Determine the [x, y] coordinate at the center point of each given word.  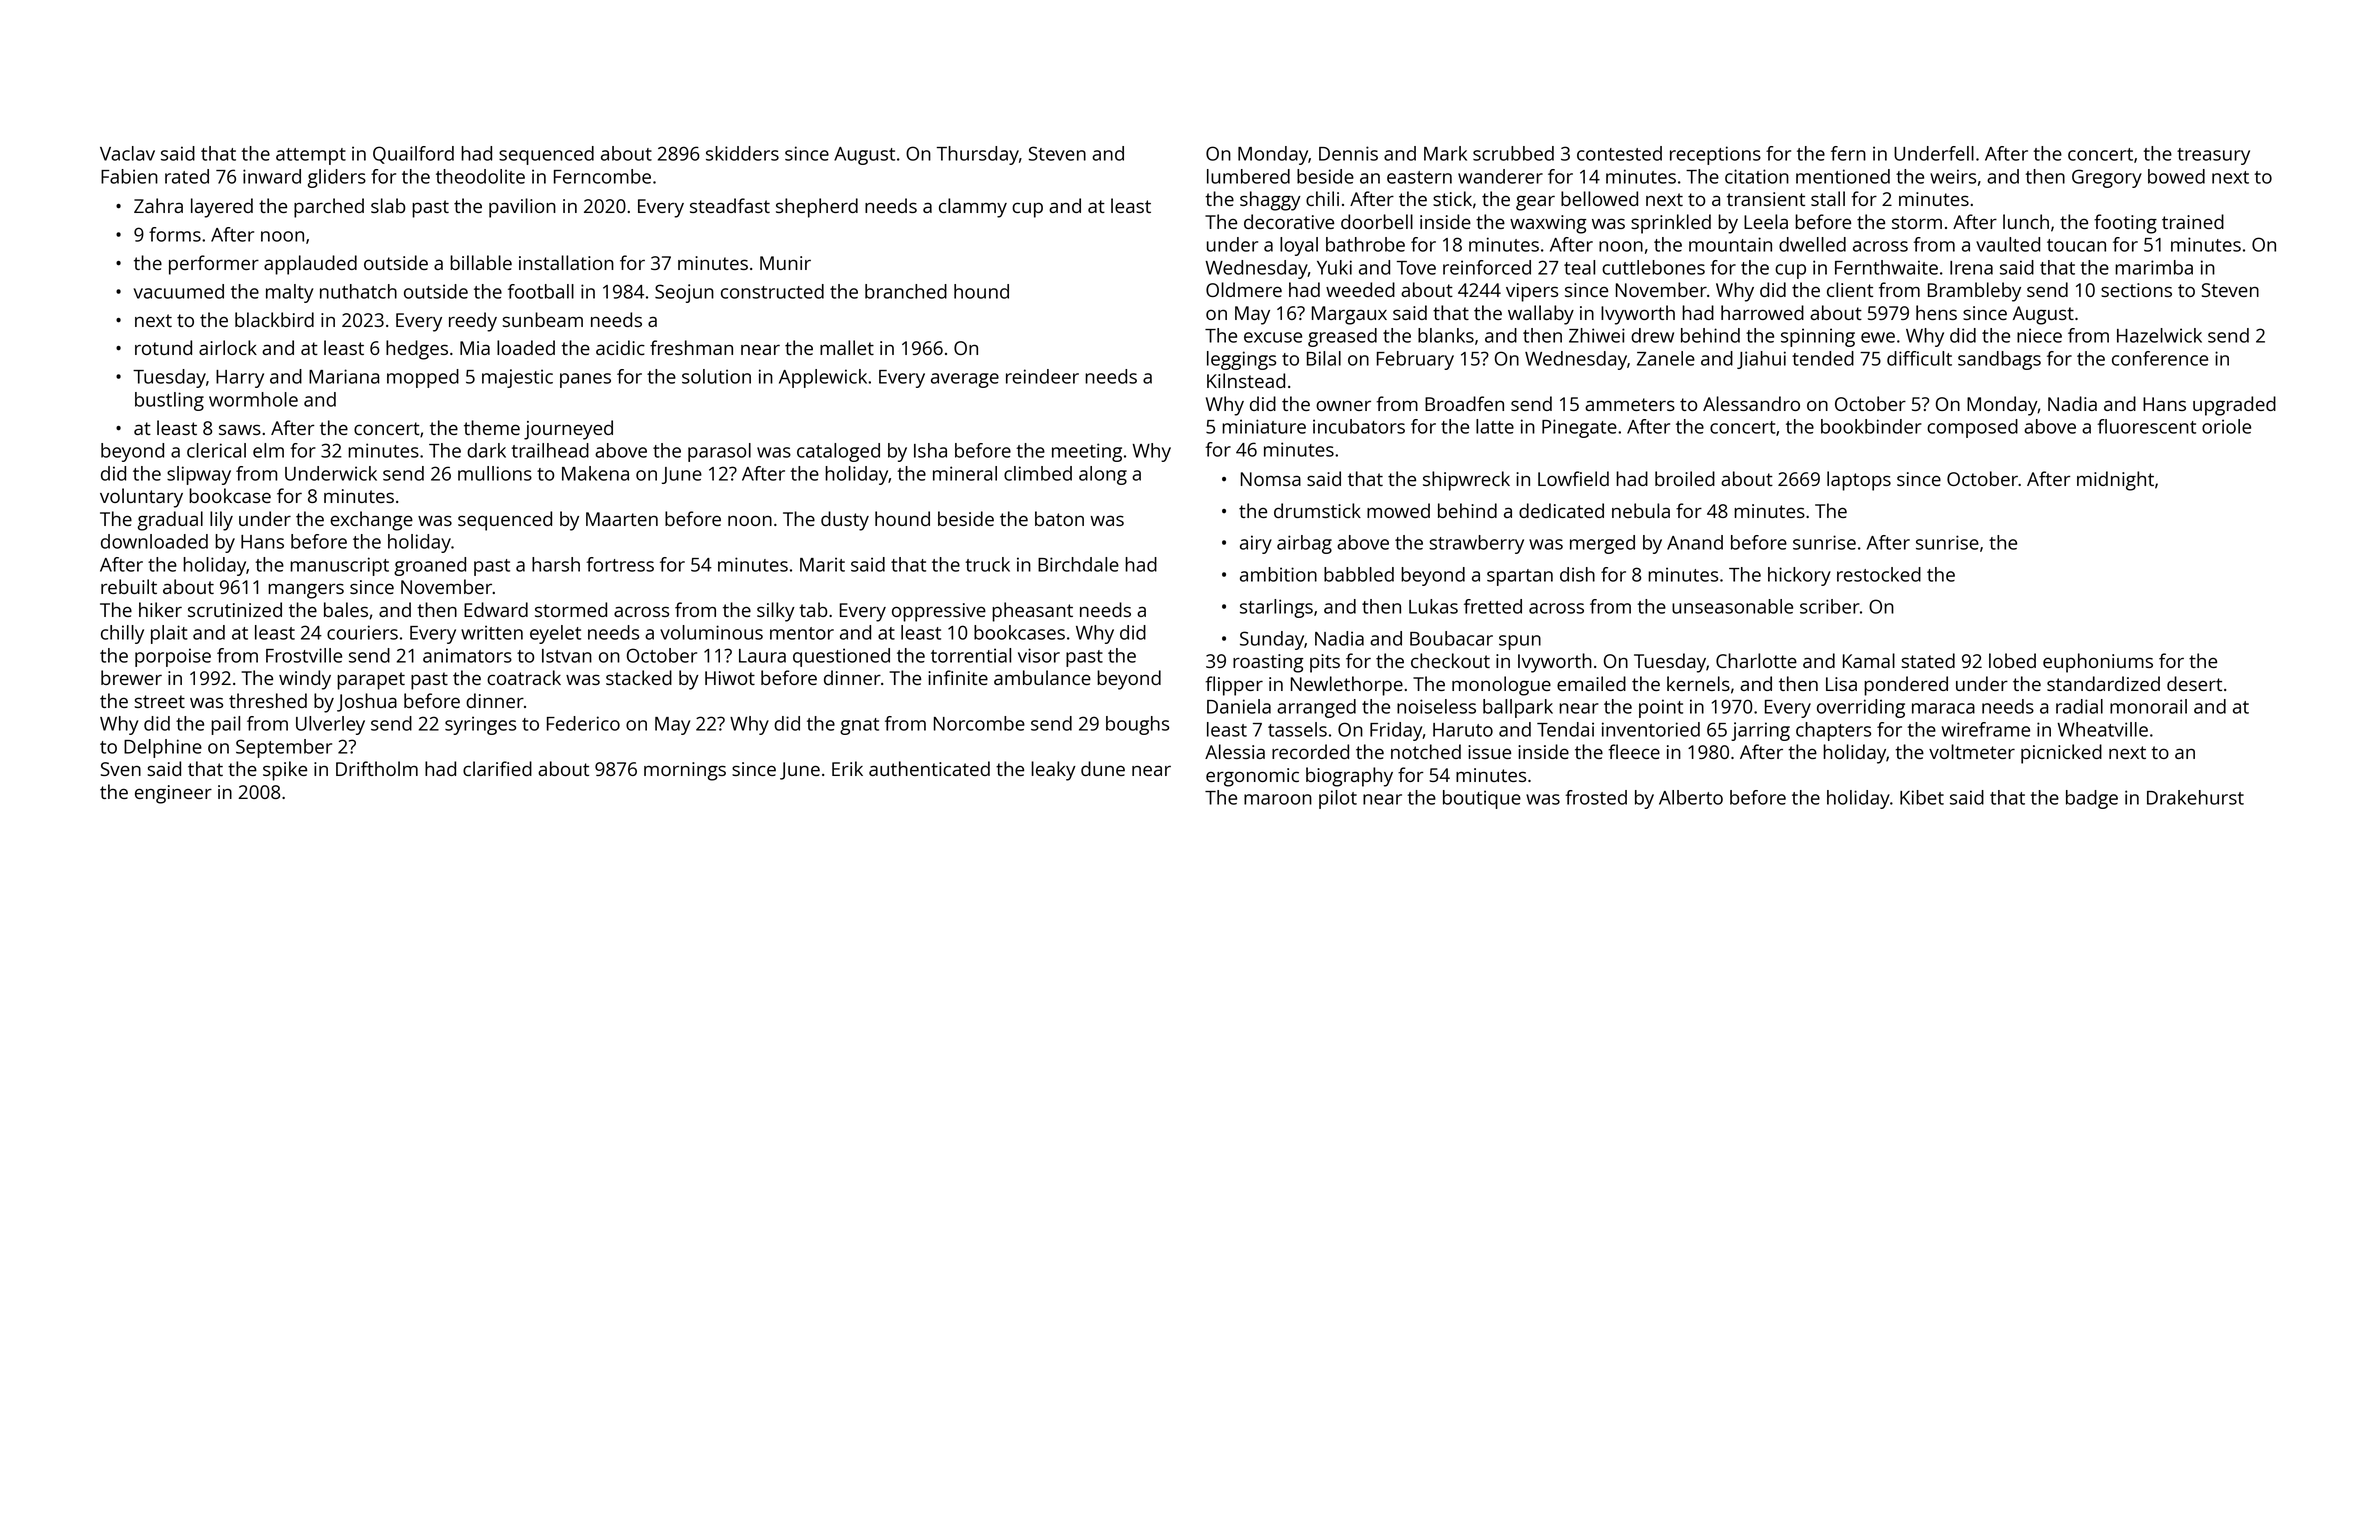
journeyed [568, 430]
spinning [1818, 337]
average [965, 380]
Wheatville [2102, 729]
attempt [311, 156]
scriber [1830, 606]
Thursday [978, 155]
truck [987, 564]
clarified [497, 768]
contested [1619, 153]
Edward [496, 609]
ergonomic [1252, 777]
